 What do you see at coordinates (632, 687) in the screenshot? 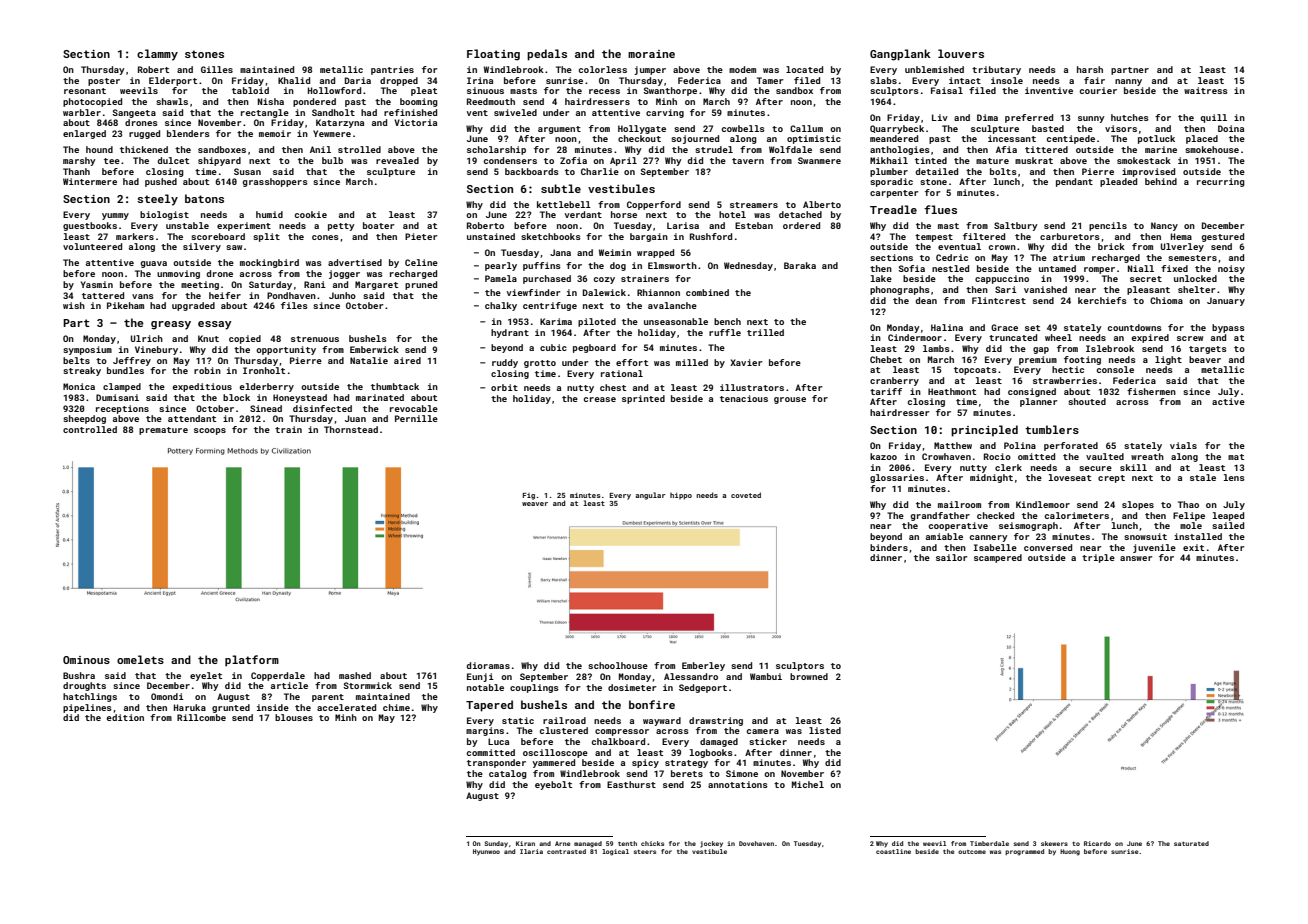
I see `dosimeter` at bounding box center [632, 687].
